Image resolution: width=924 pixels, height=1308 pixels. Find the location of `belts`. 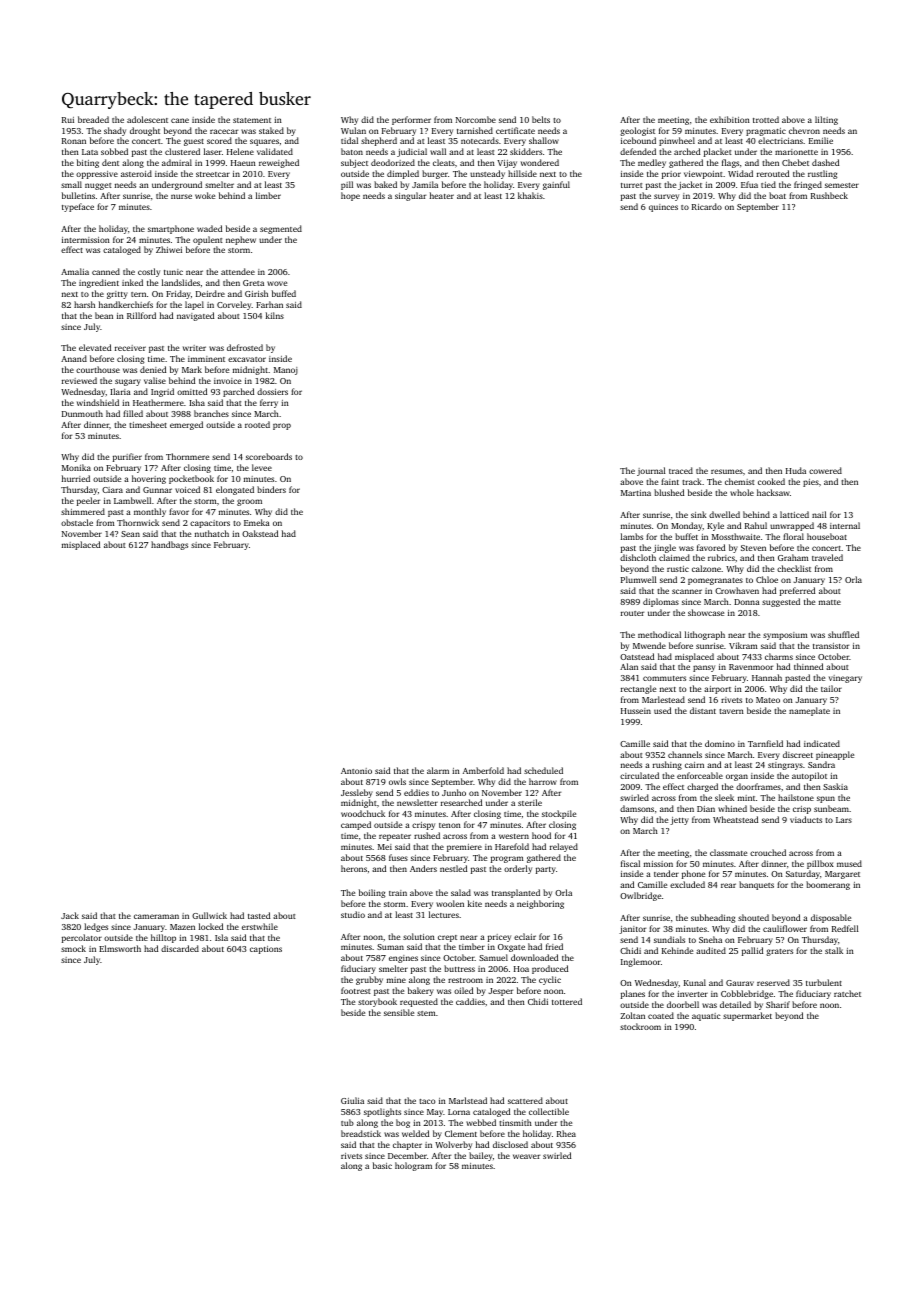

belts is located at coordinates (541, 119).
